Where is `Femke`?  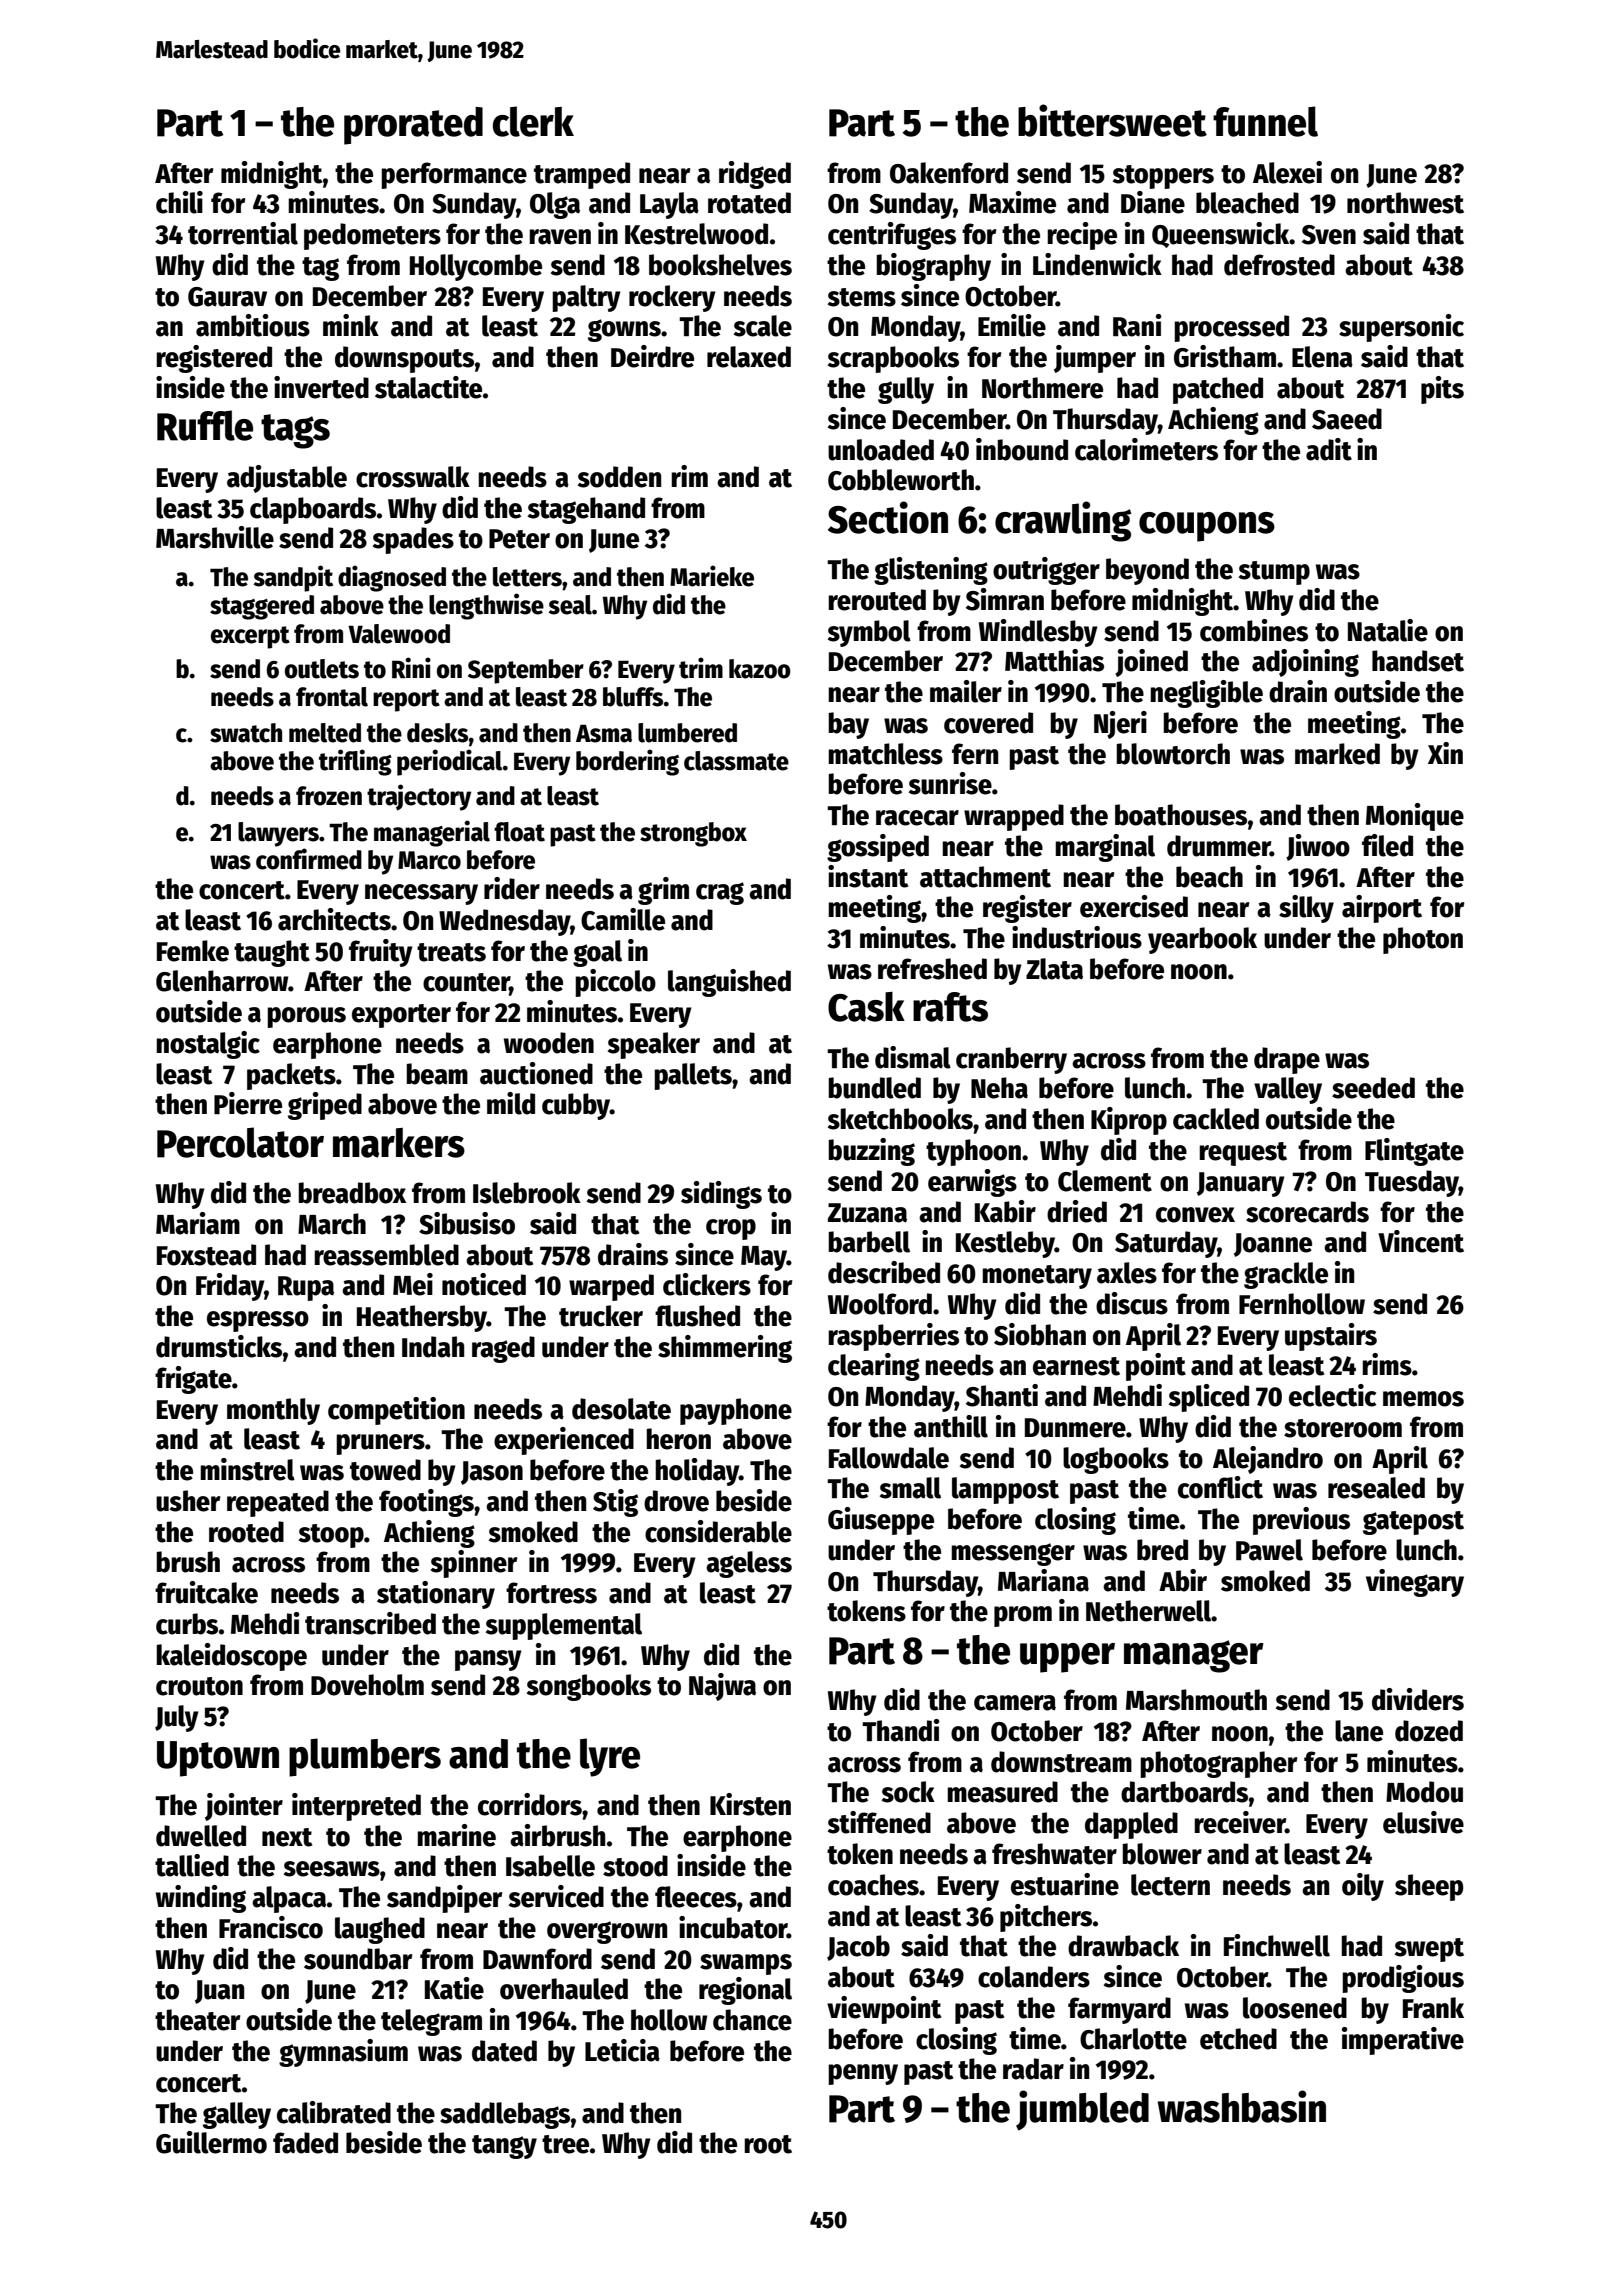 Femke is located at coordinates (193, 951).
